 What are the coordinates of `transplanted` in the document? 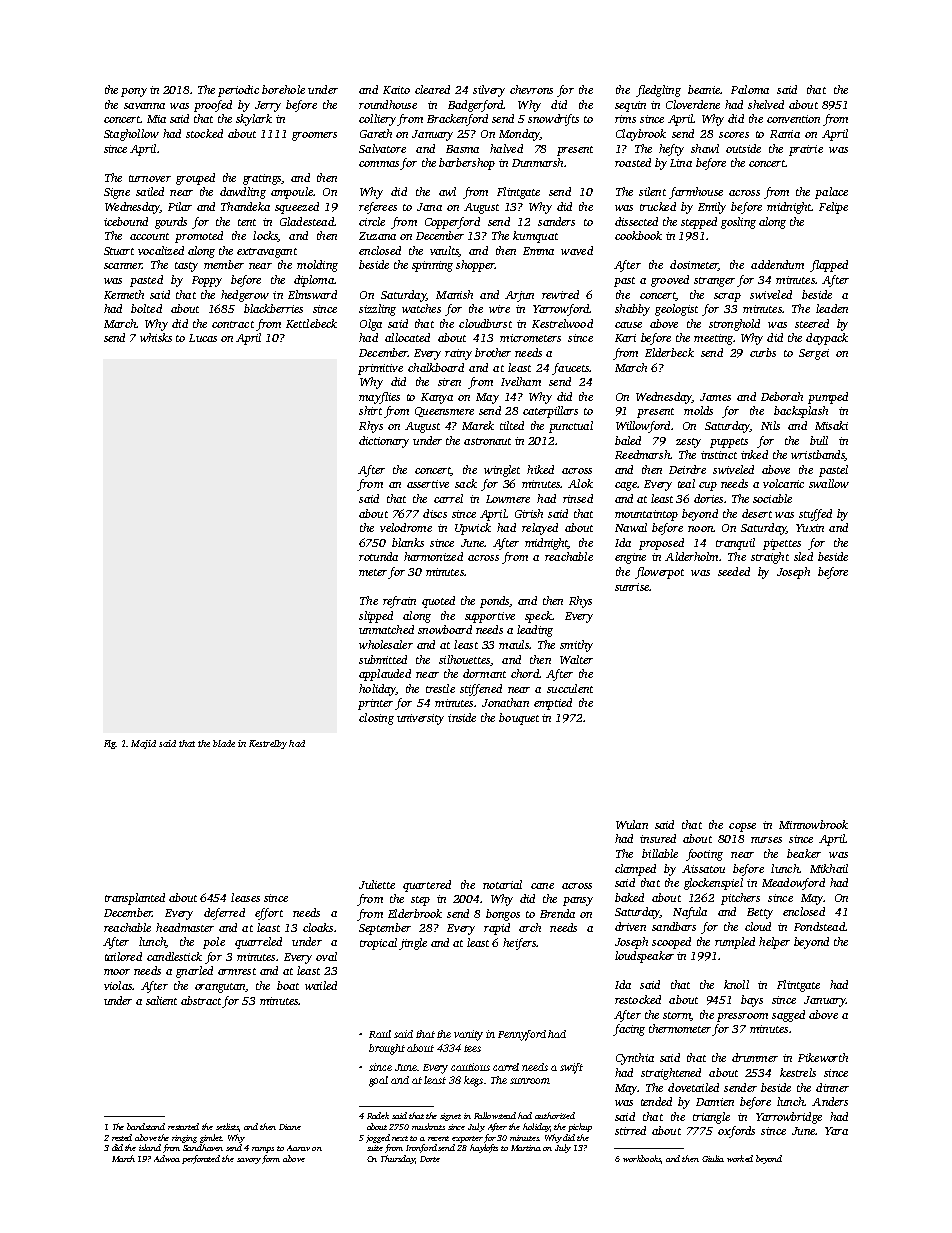 It's located at (135, 899).
